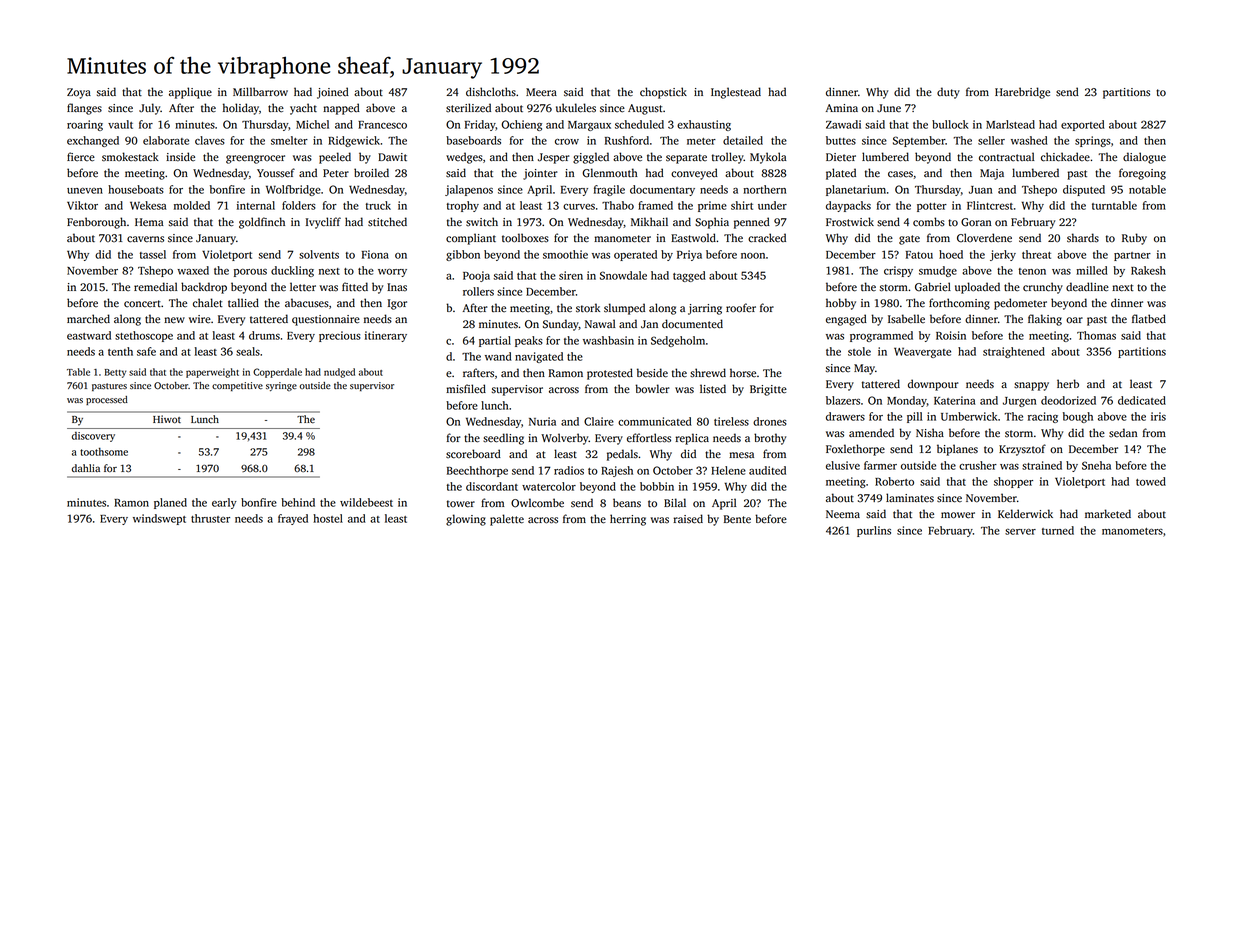 This page has width=1233, height=952. Describe the element at coordinates (736, 93) in the page. I see `Inglestead` at that location.
